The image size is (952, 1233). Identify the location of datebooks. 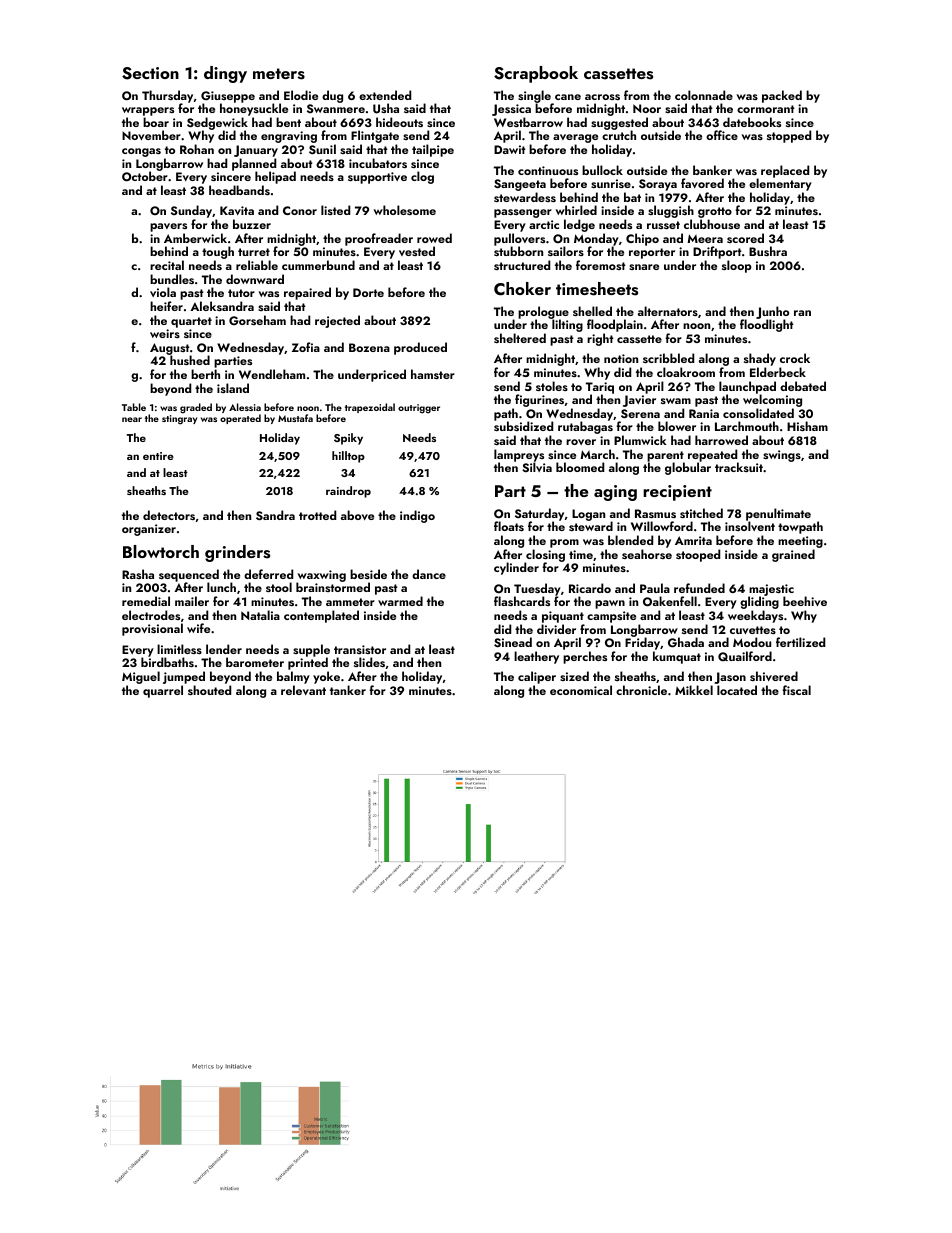
(752, 122).
